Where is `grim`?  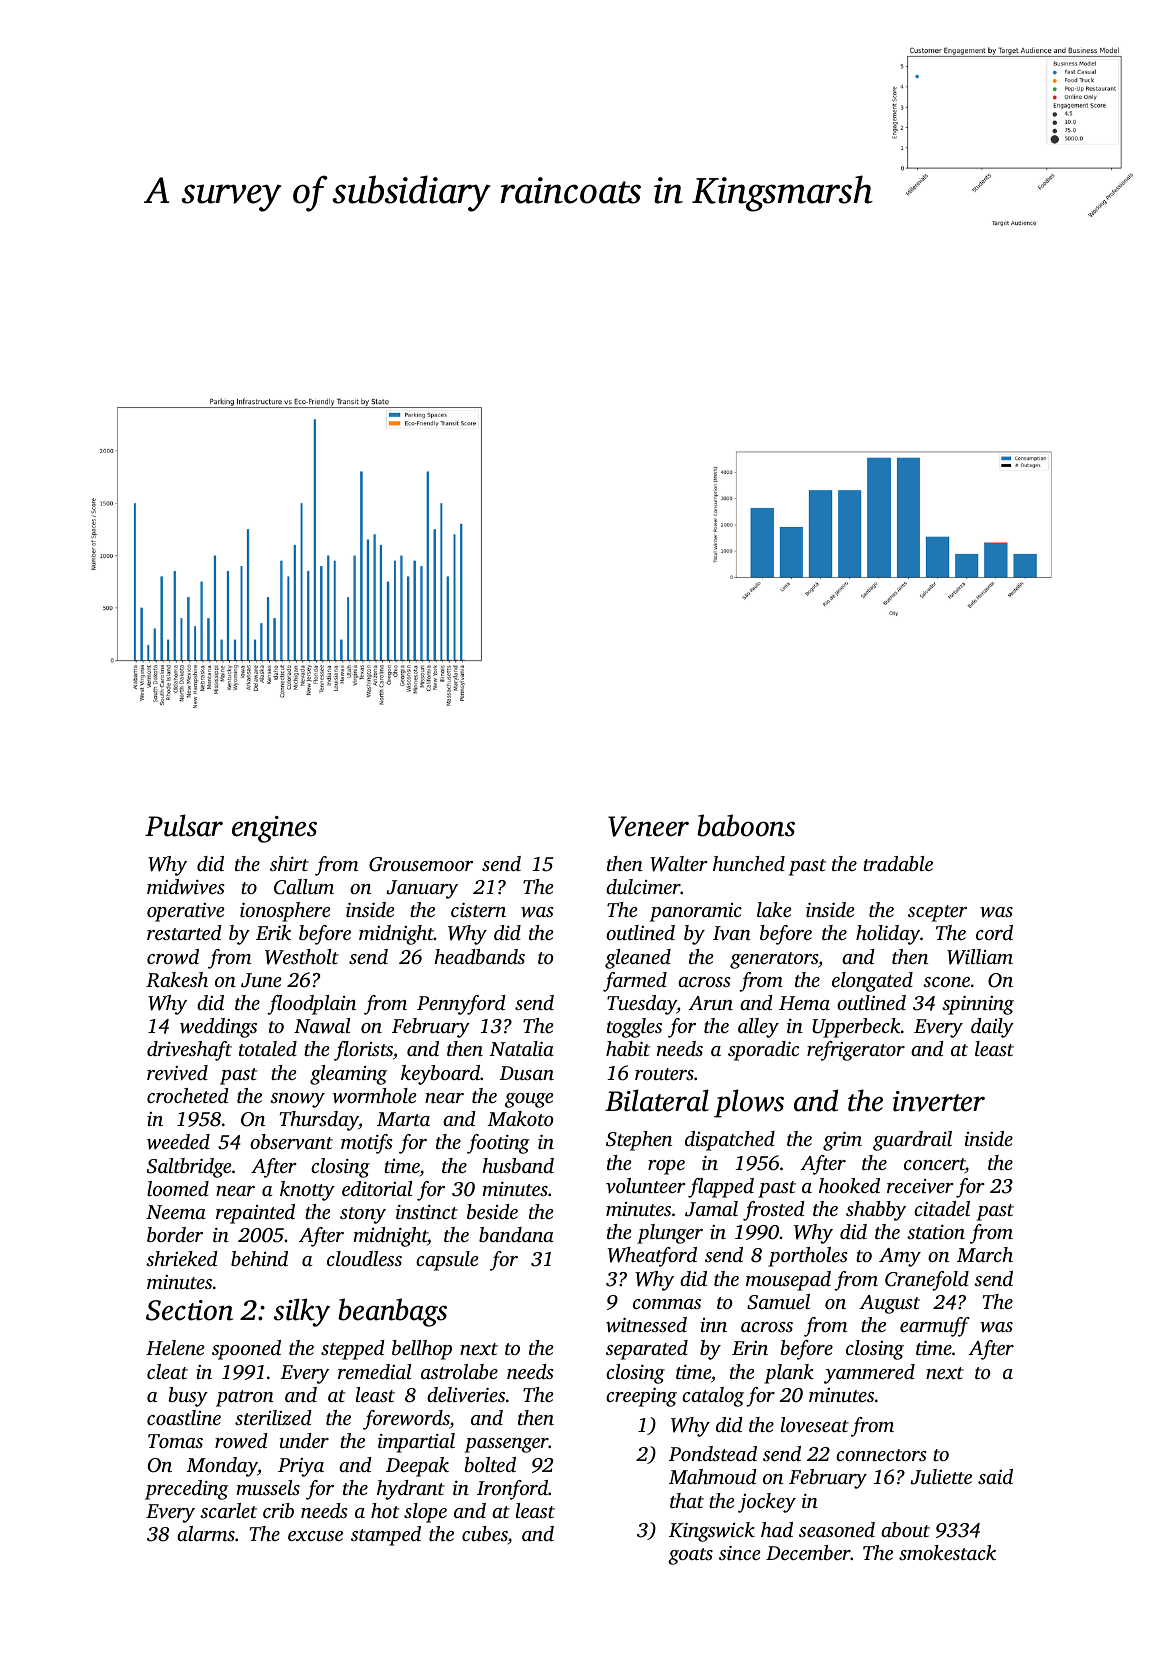 grim is located at coordinates (842, 1141).
